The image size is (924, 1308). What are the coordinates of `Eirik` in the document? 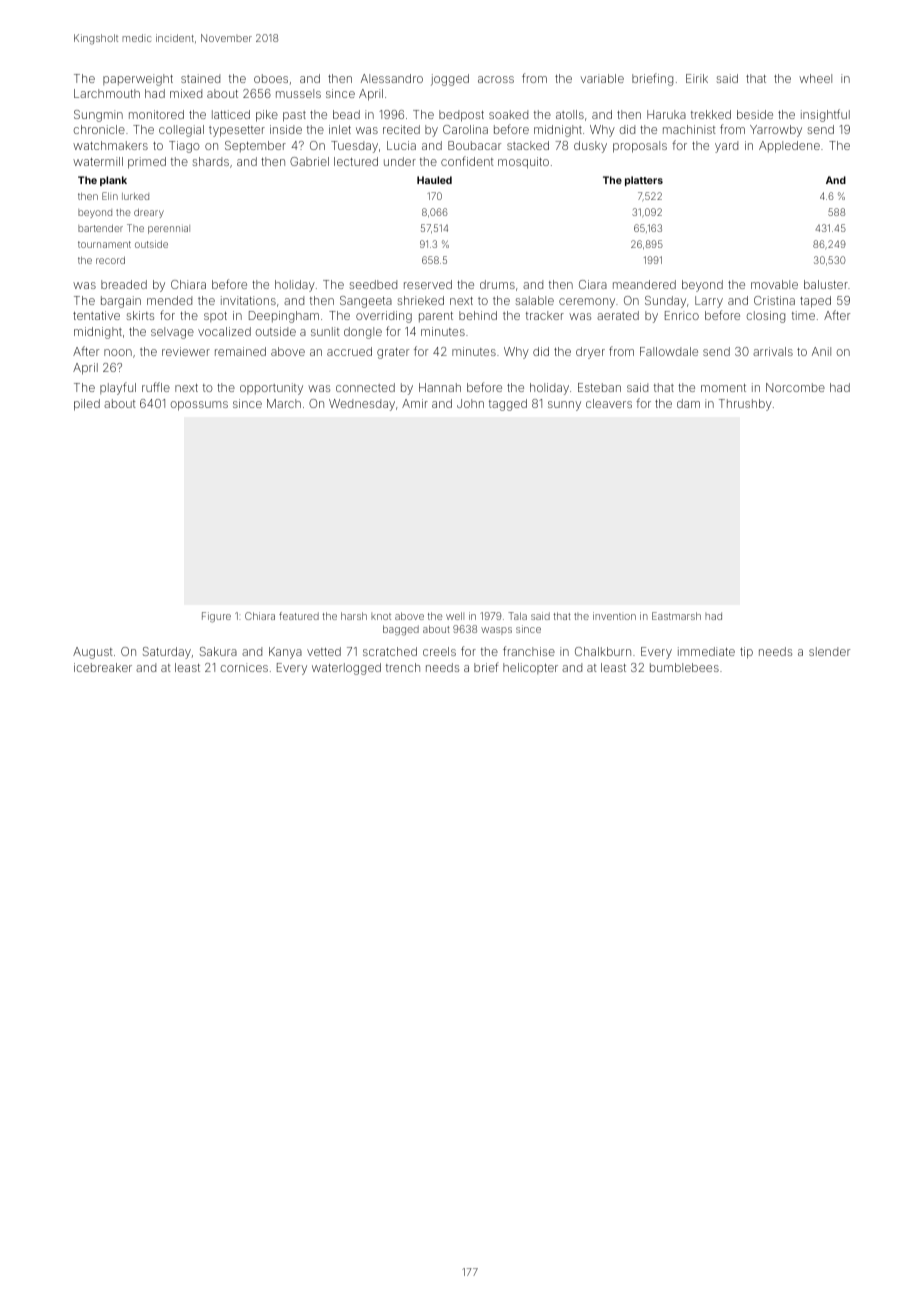 It's located at (697, 78).
